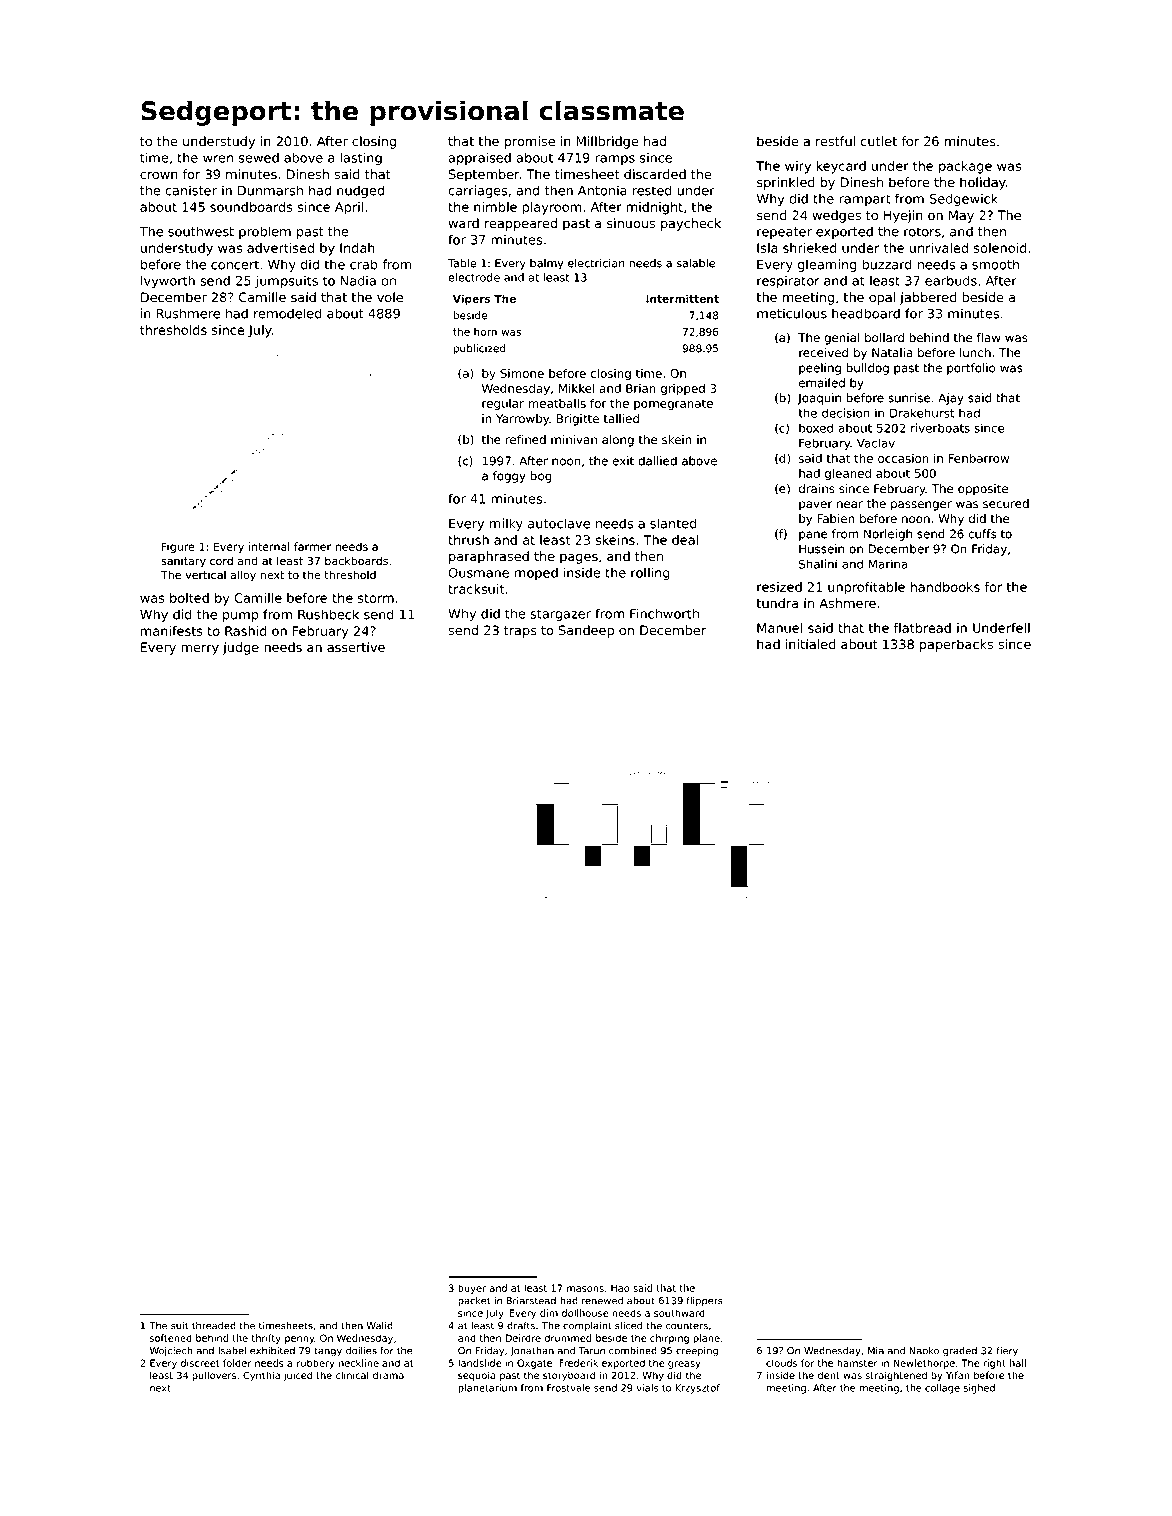 The width and height of the screenshot is (1172, 1516). What do you see at coordinates (241, 617) in the screenshot?
I see `pump` at bounding box center [241, 617].
